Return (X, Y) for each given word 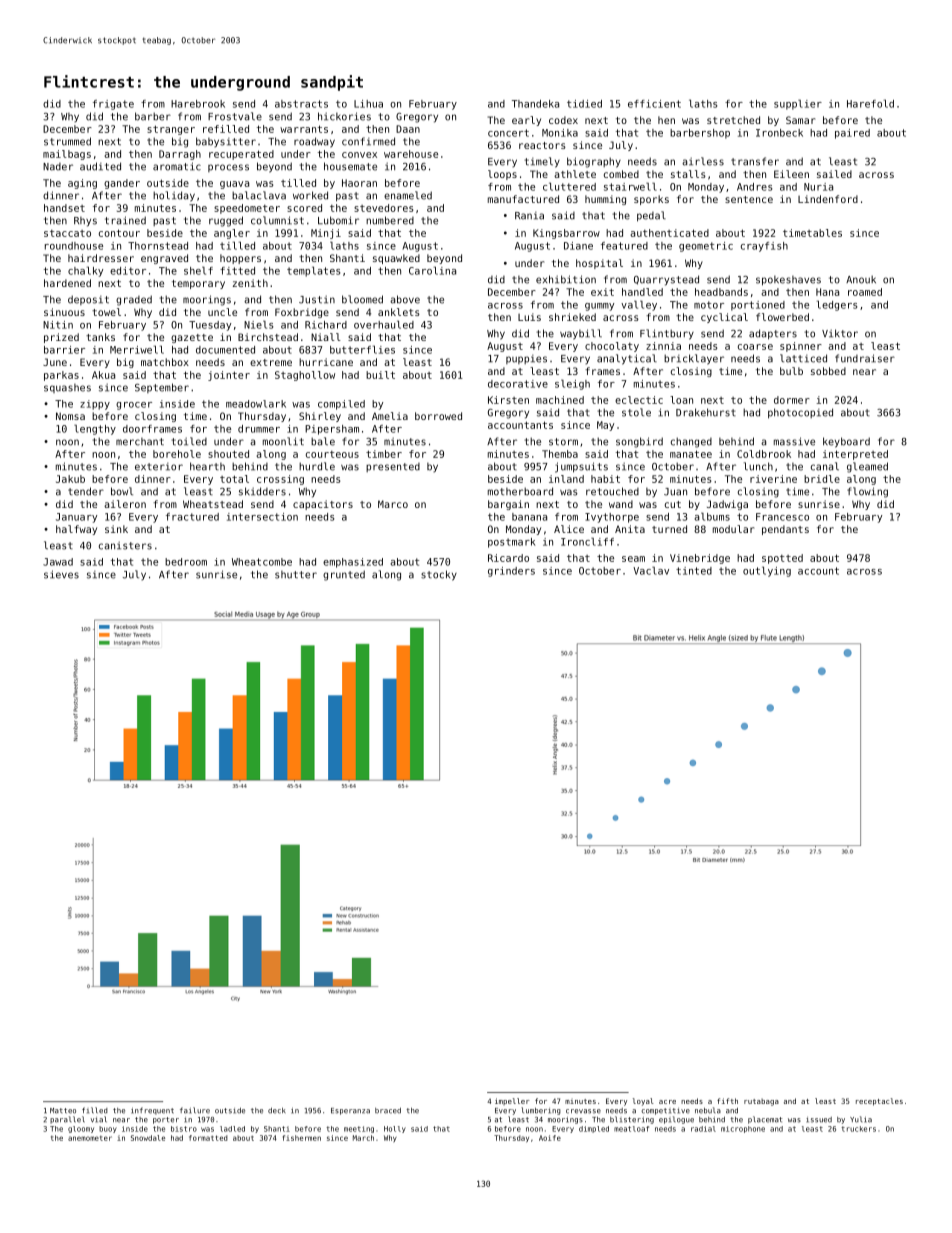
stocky (439, 575)
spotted (782, 559)
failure (195, 1110)
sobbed (828, 371)
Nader (58, 167)
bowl (122, 491)
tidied (584, 104)
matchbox (165, 362)
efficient (654, 104)
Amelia (390, 416)
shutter (296, 575)
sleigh (572, 384)
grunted (344, 575)
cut (673, 504)
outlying (767, 571)
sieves (61, 574)
